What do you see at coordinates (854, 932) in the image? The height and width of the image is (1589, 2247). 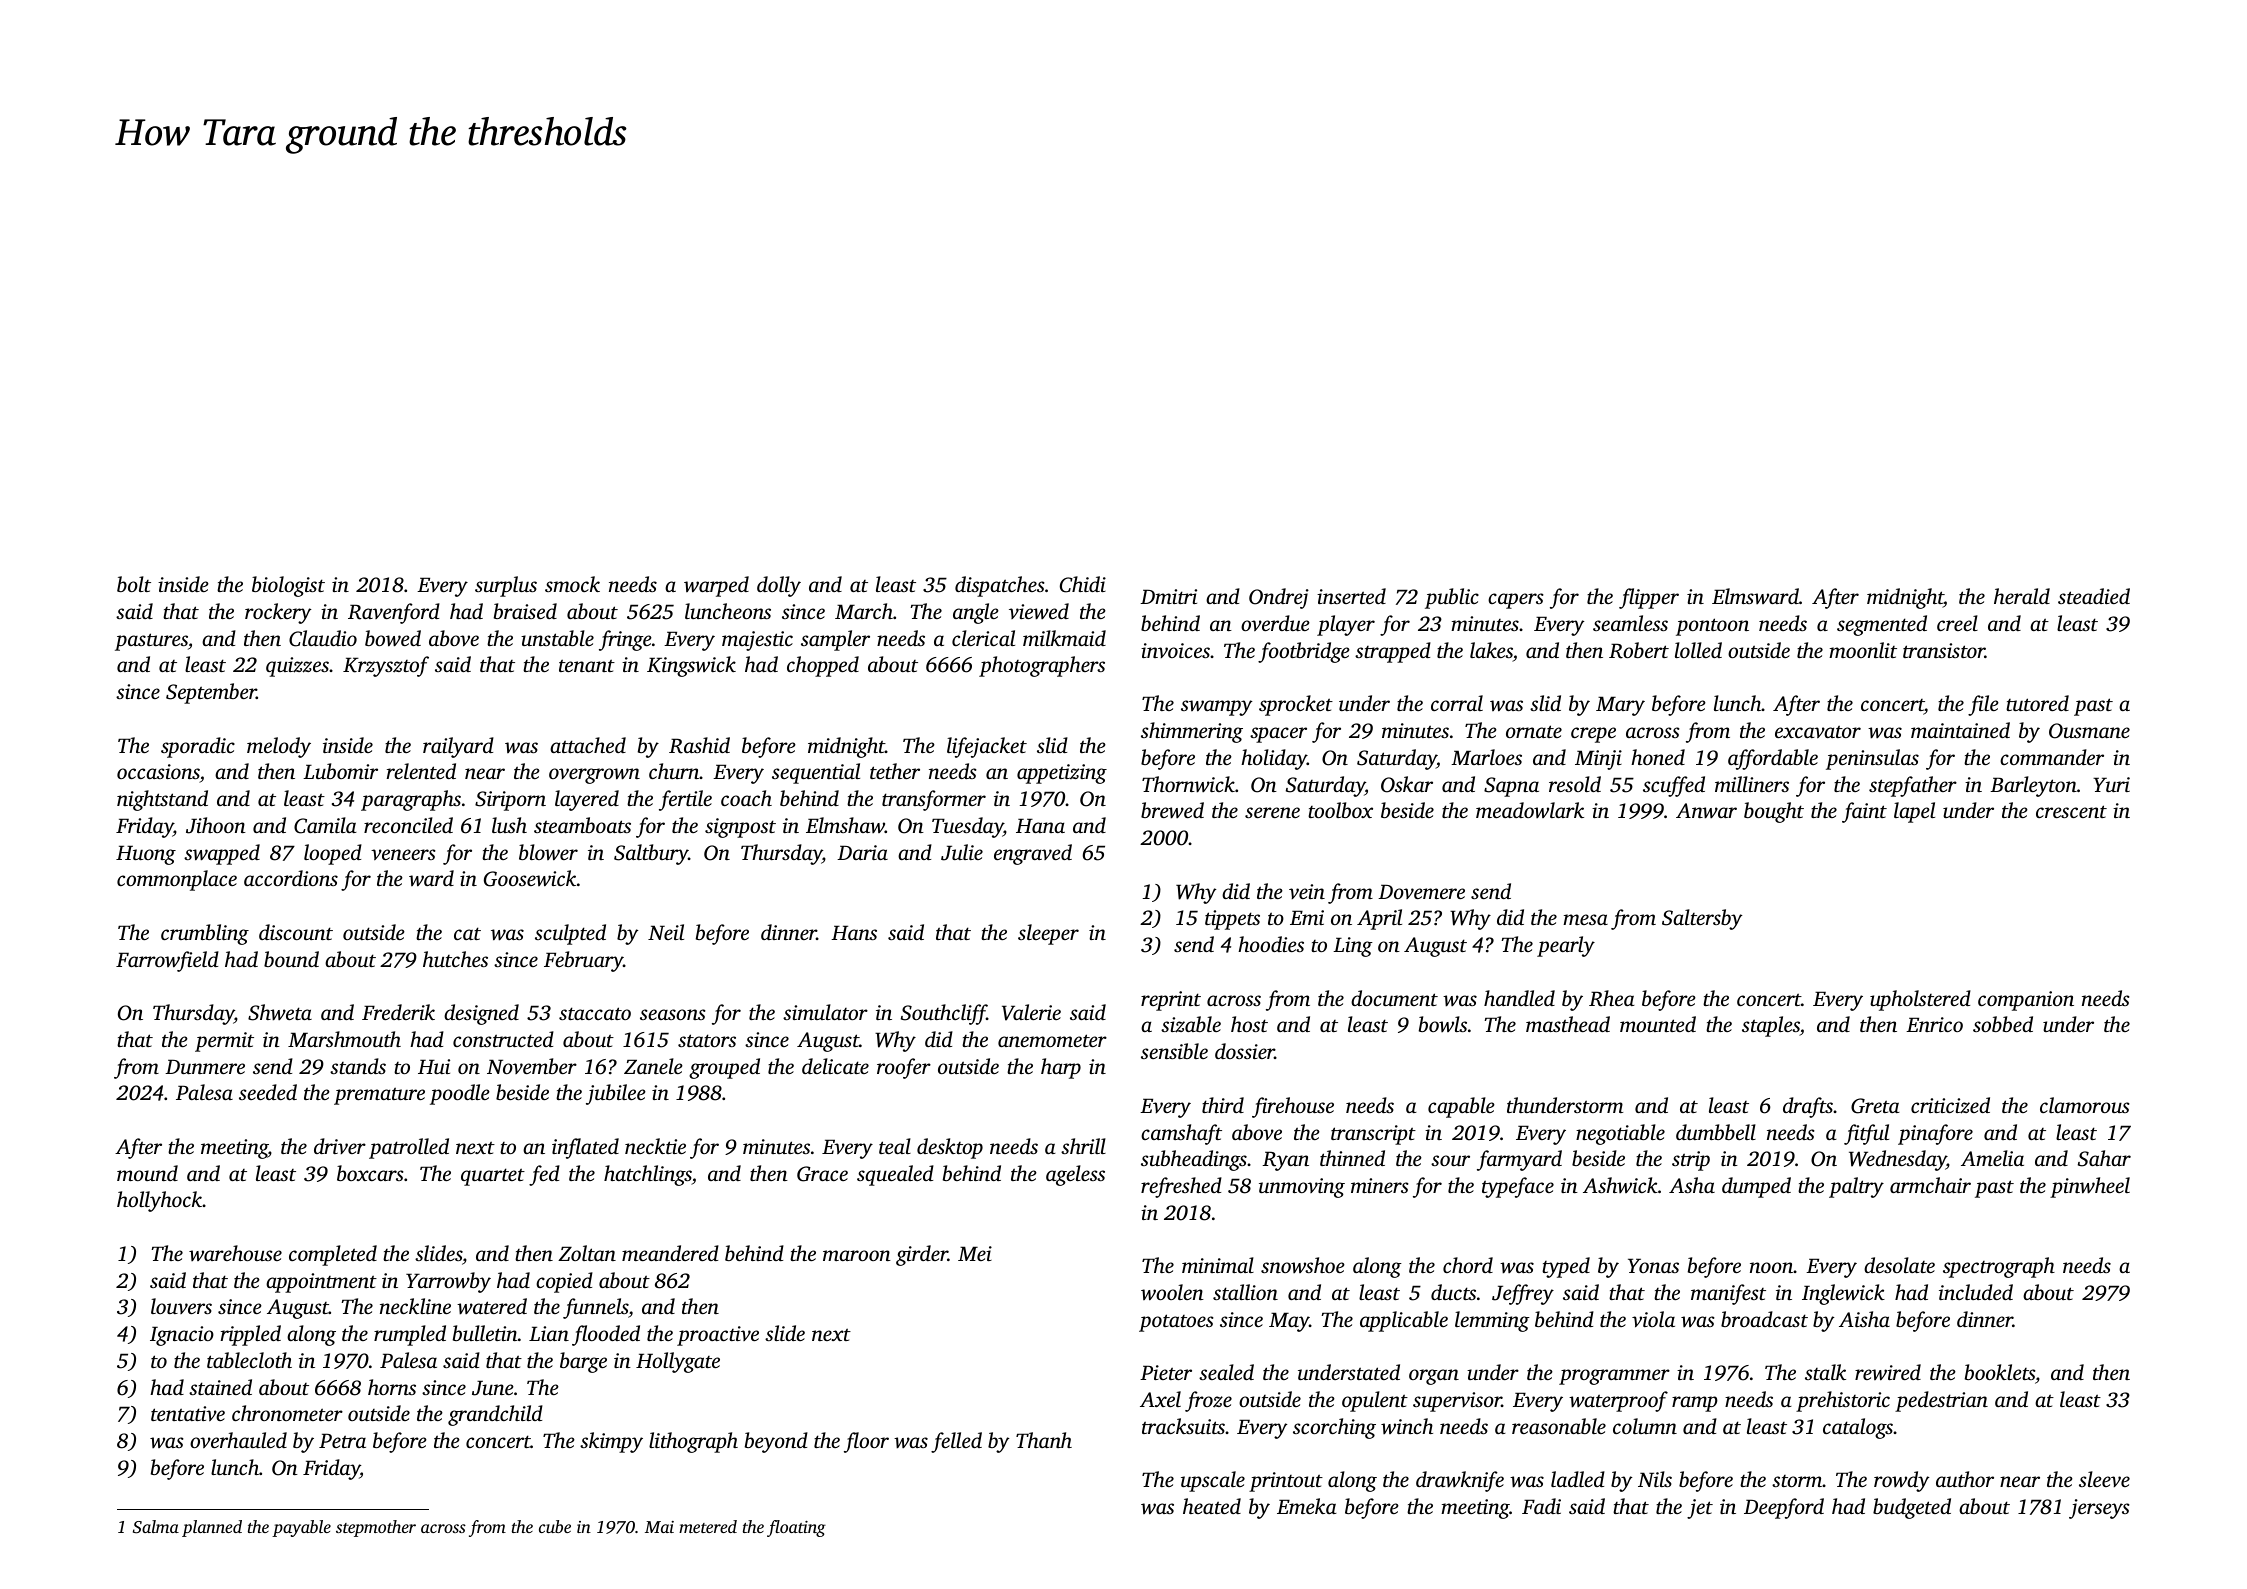 I see `Hans` at bounding box center [854, 932].
